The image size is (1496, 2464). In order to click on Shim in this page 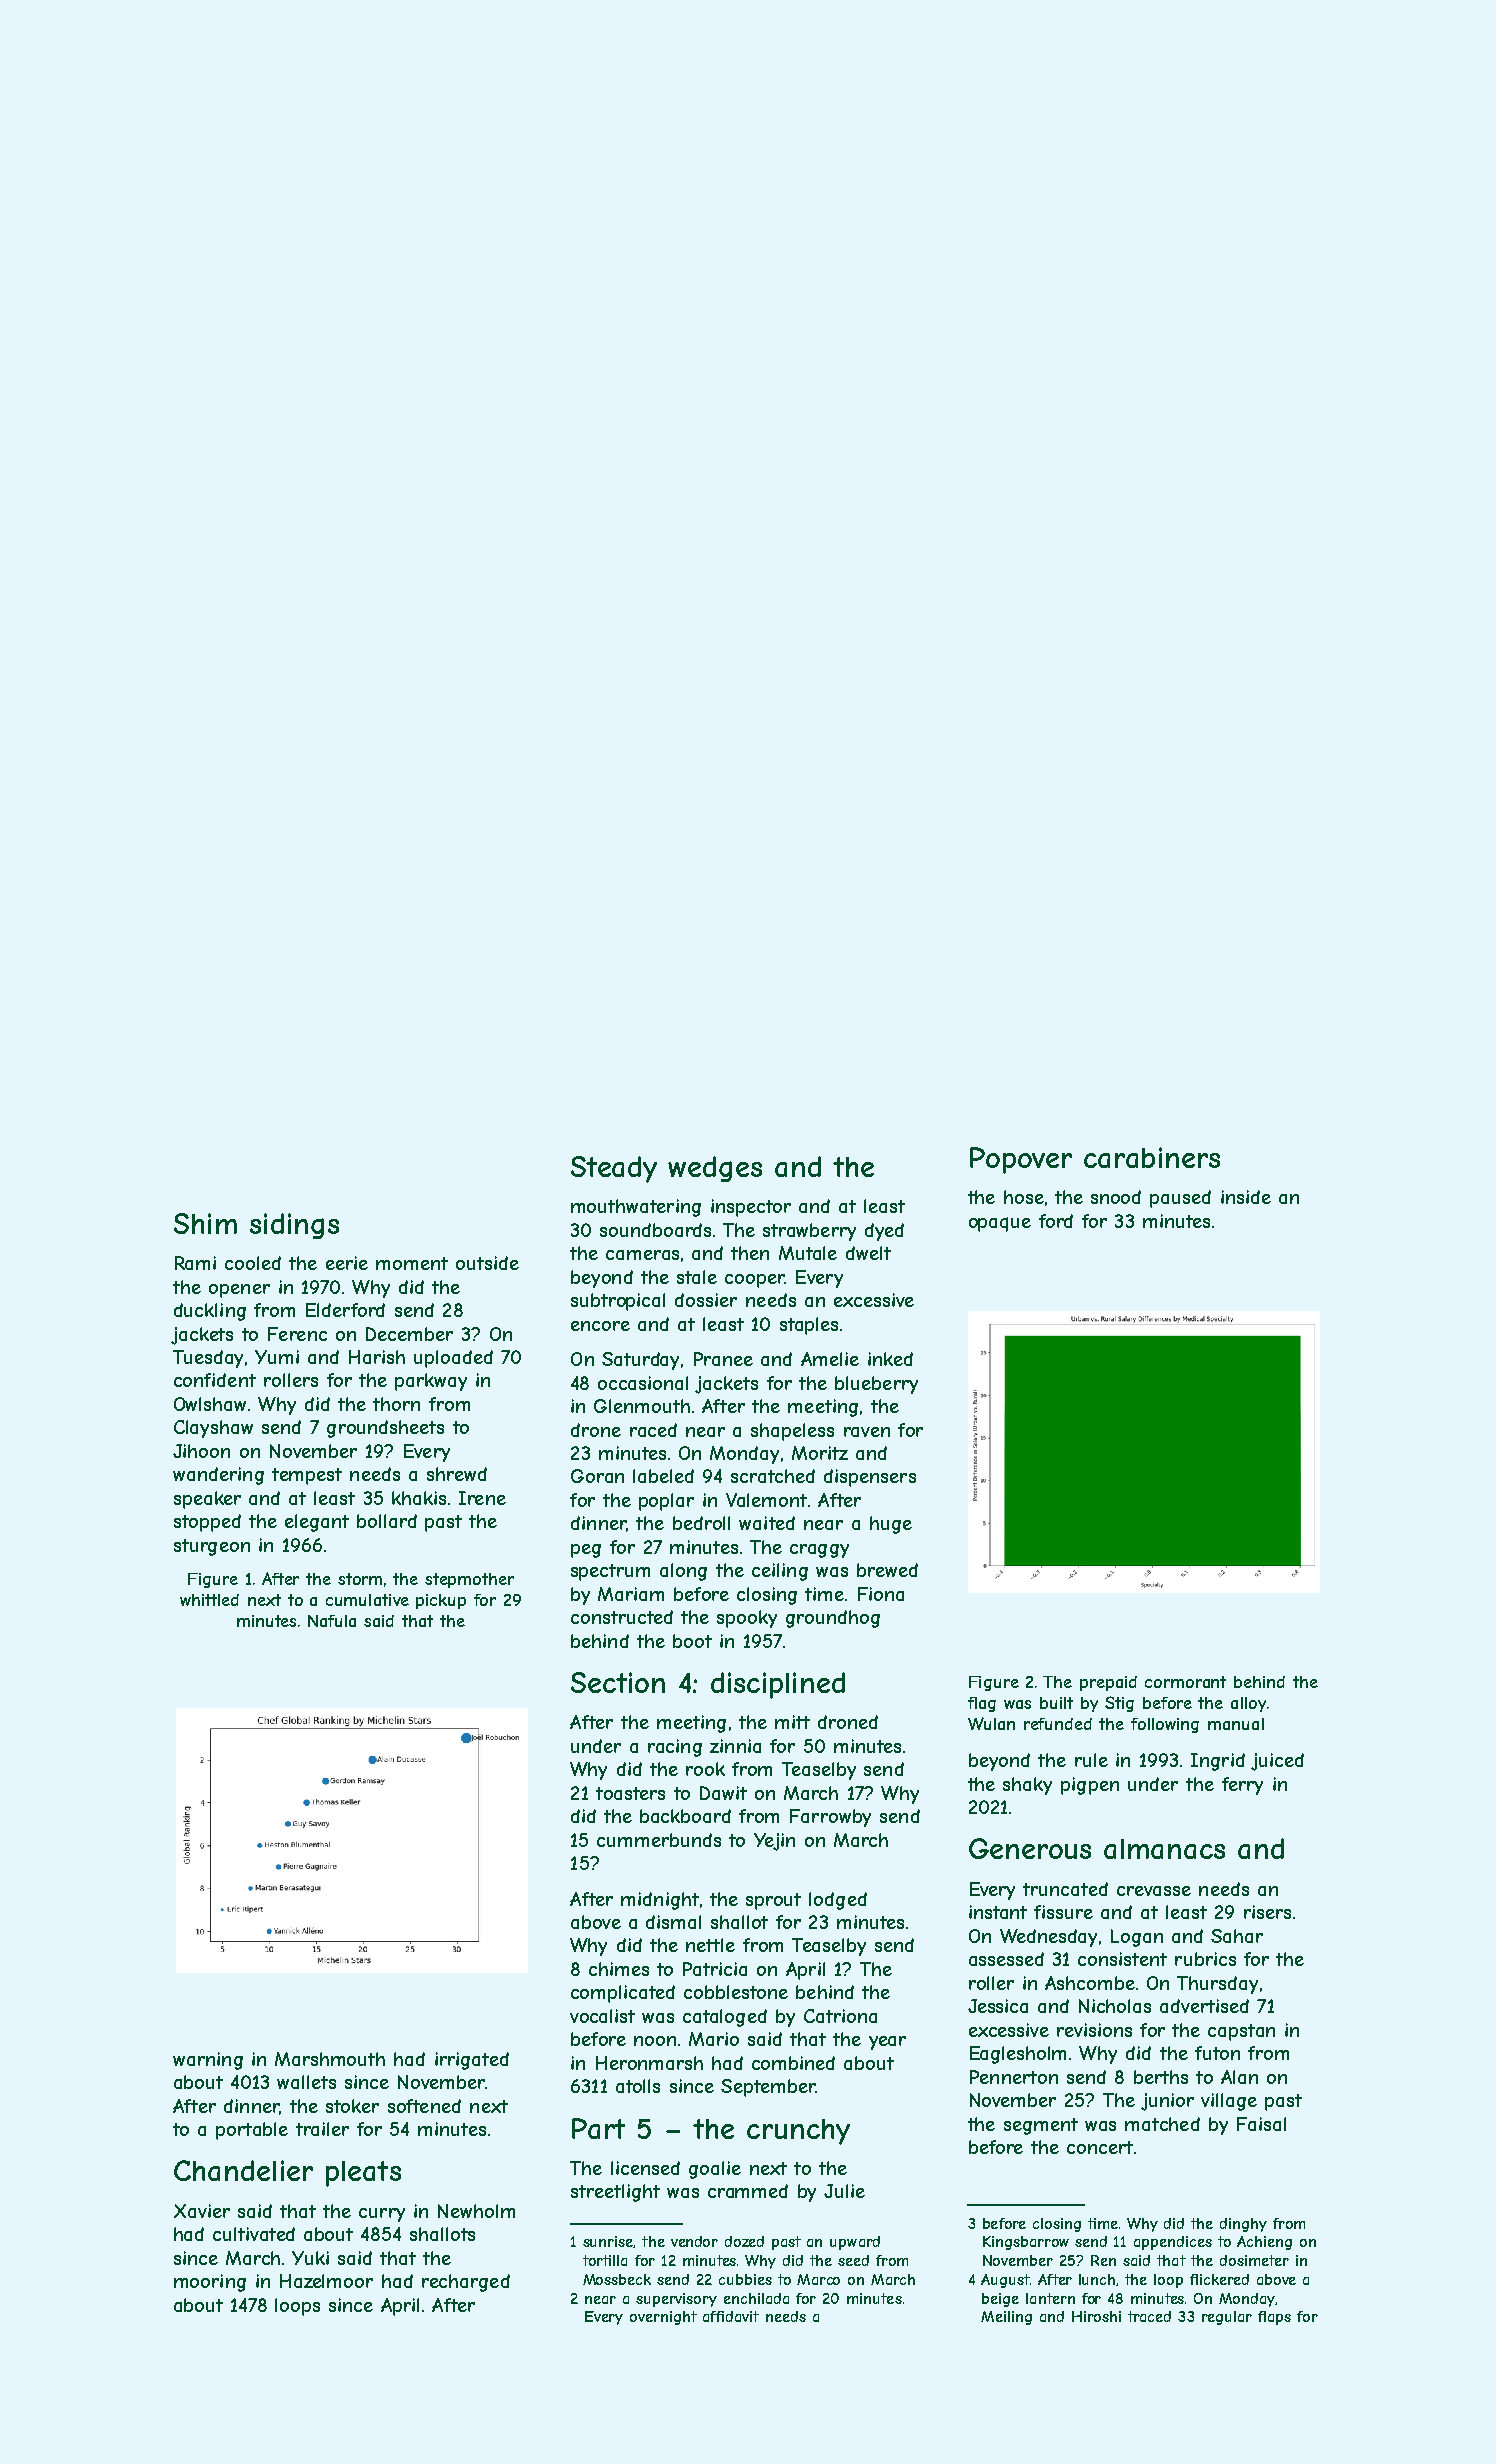, I will do `click(205, 1223)`.
